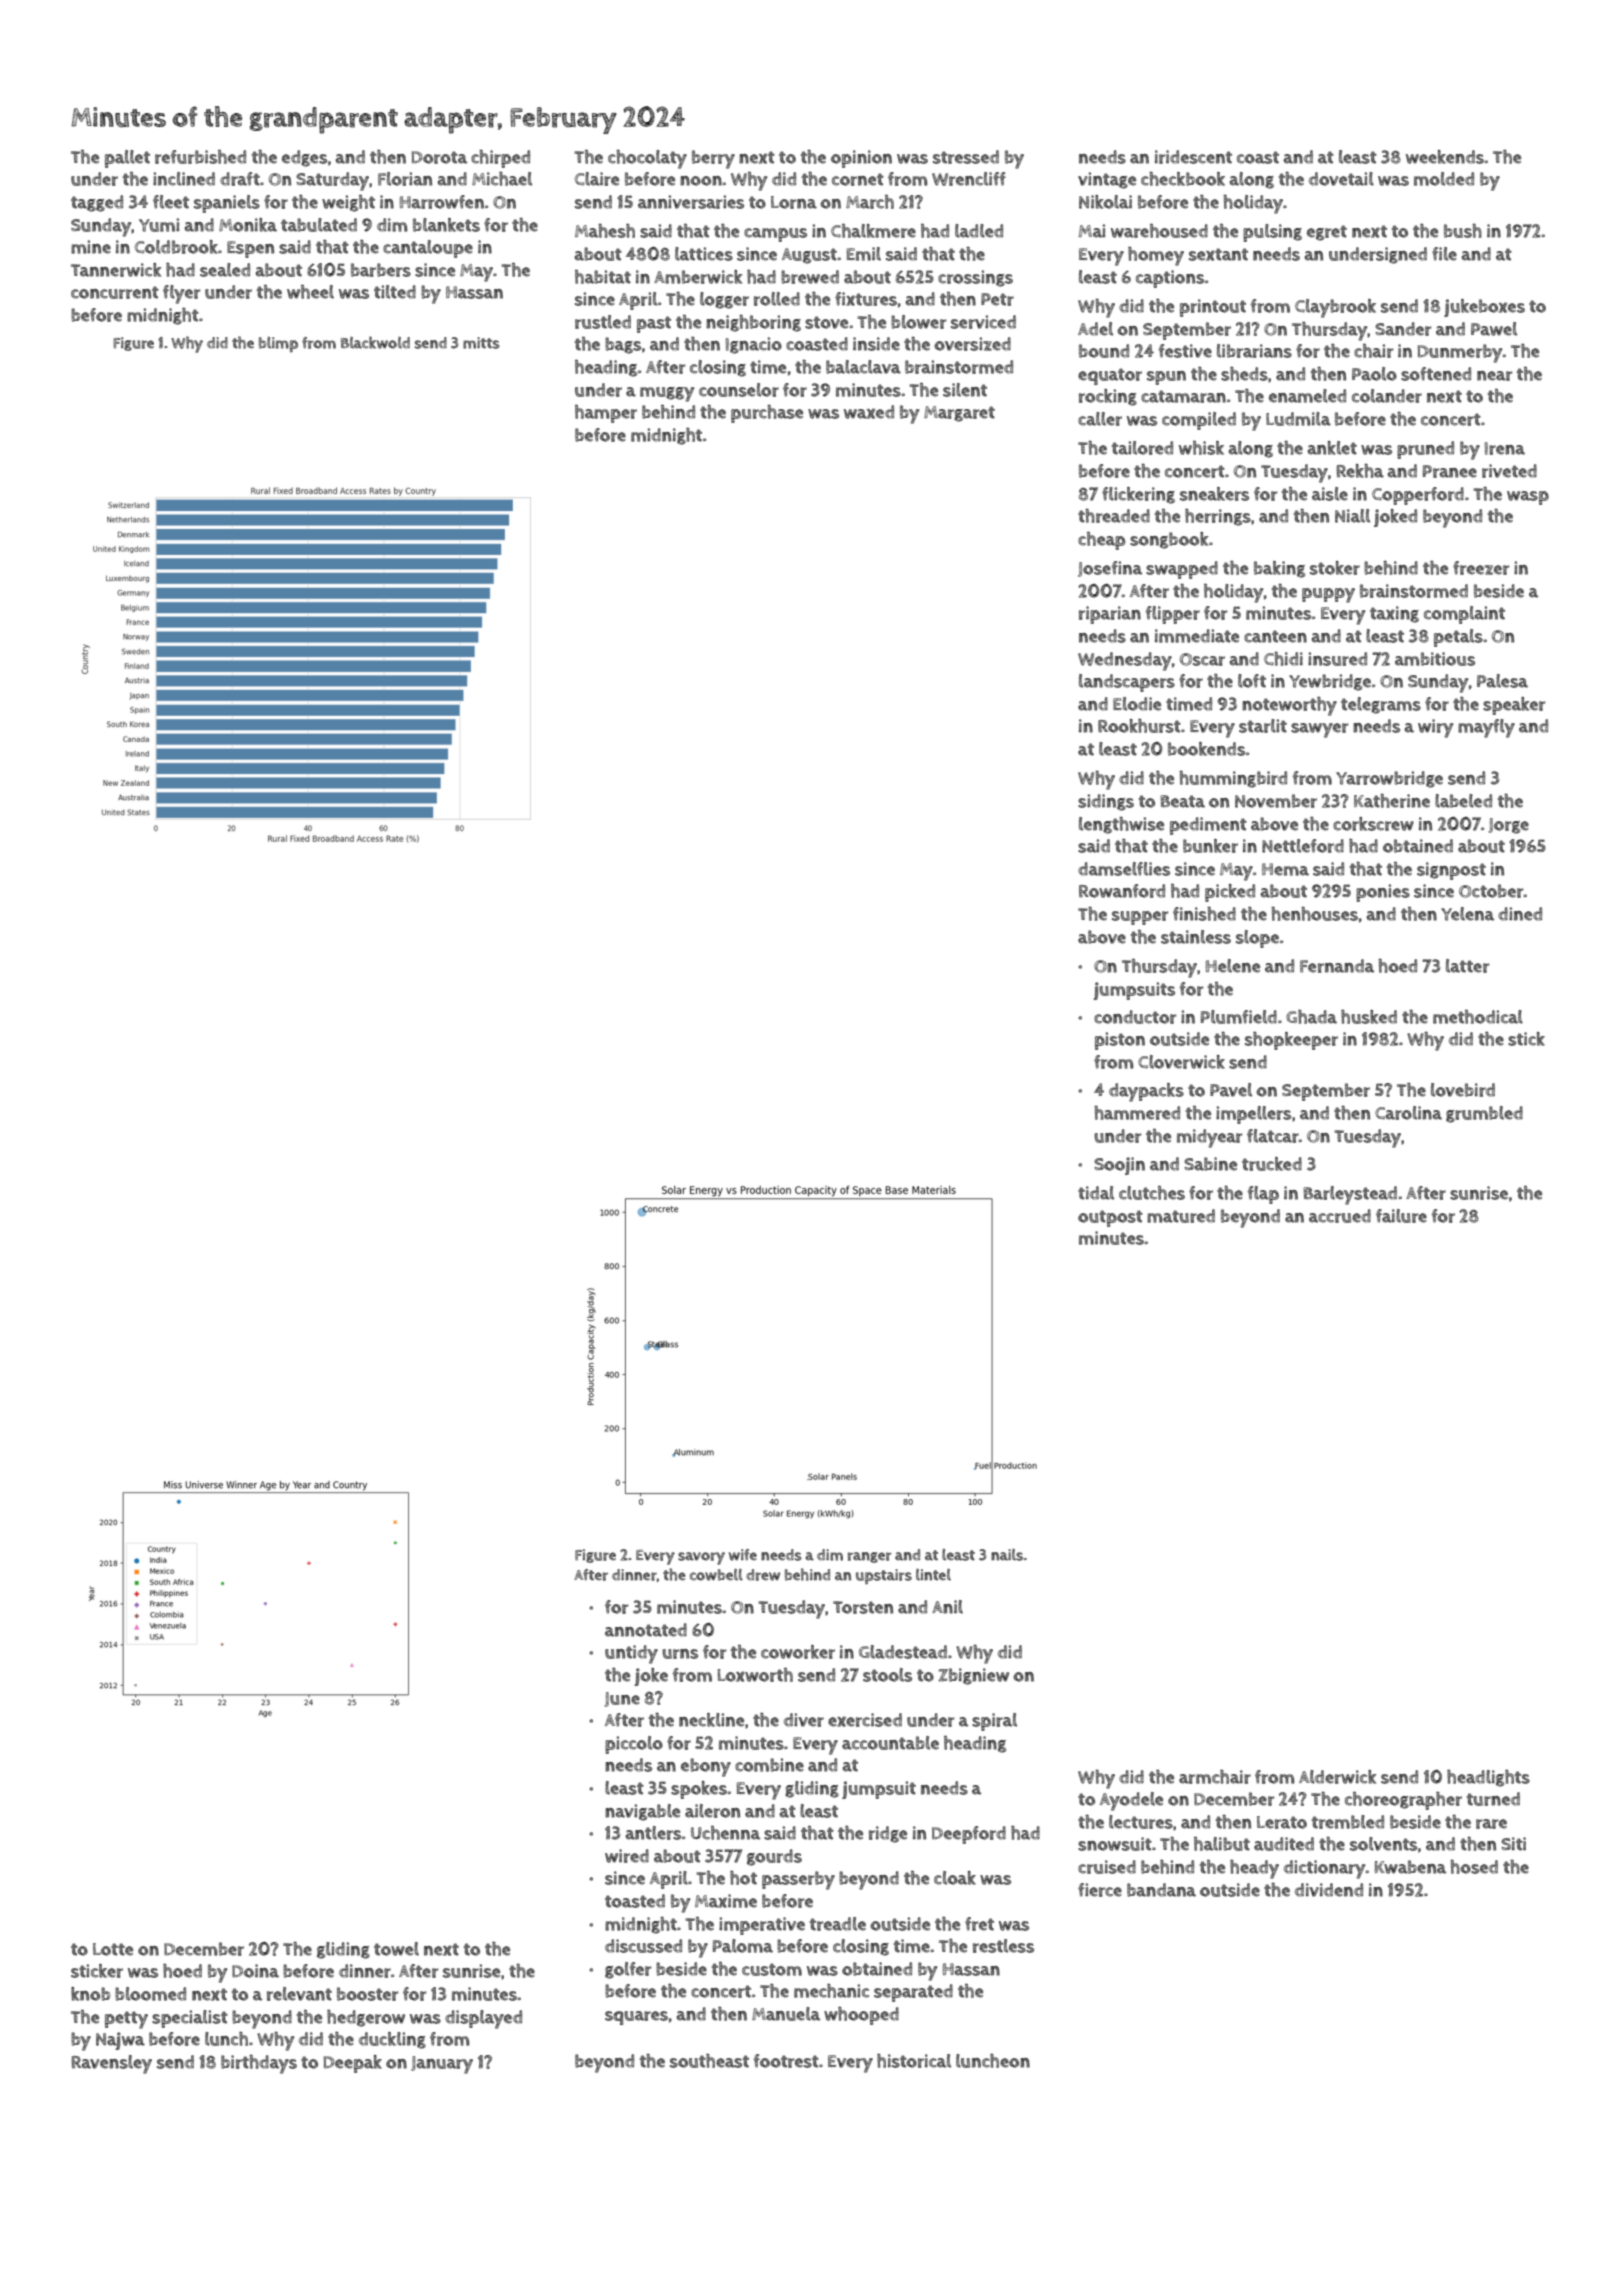 This page has width=1620, height=2292. Describe the element at coordinates (1445, 157) in the page. I see `weekends` at that location.
